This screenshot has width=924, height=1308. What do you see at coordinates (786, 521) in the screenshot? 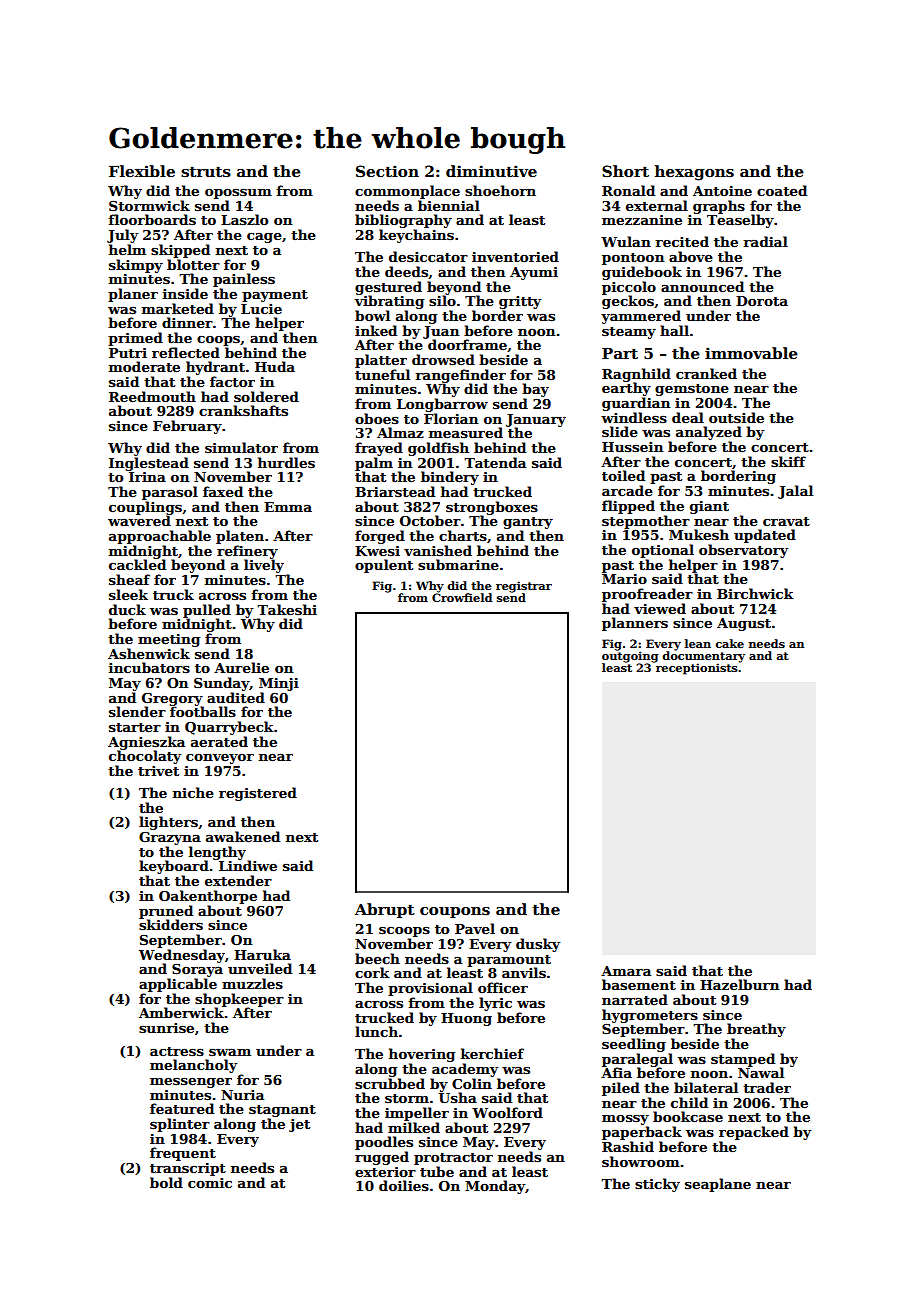
I see `cravat` at bounding box center [786, 521].
